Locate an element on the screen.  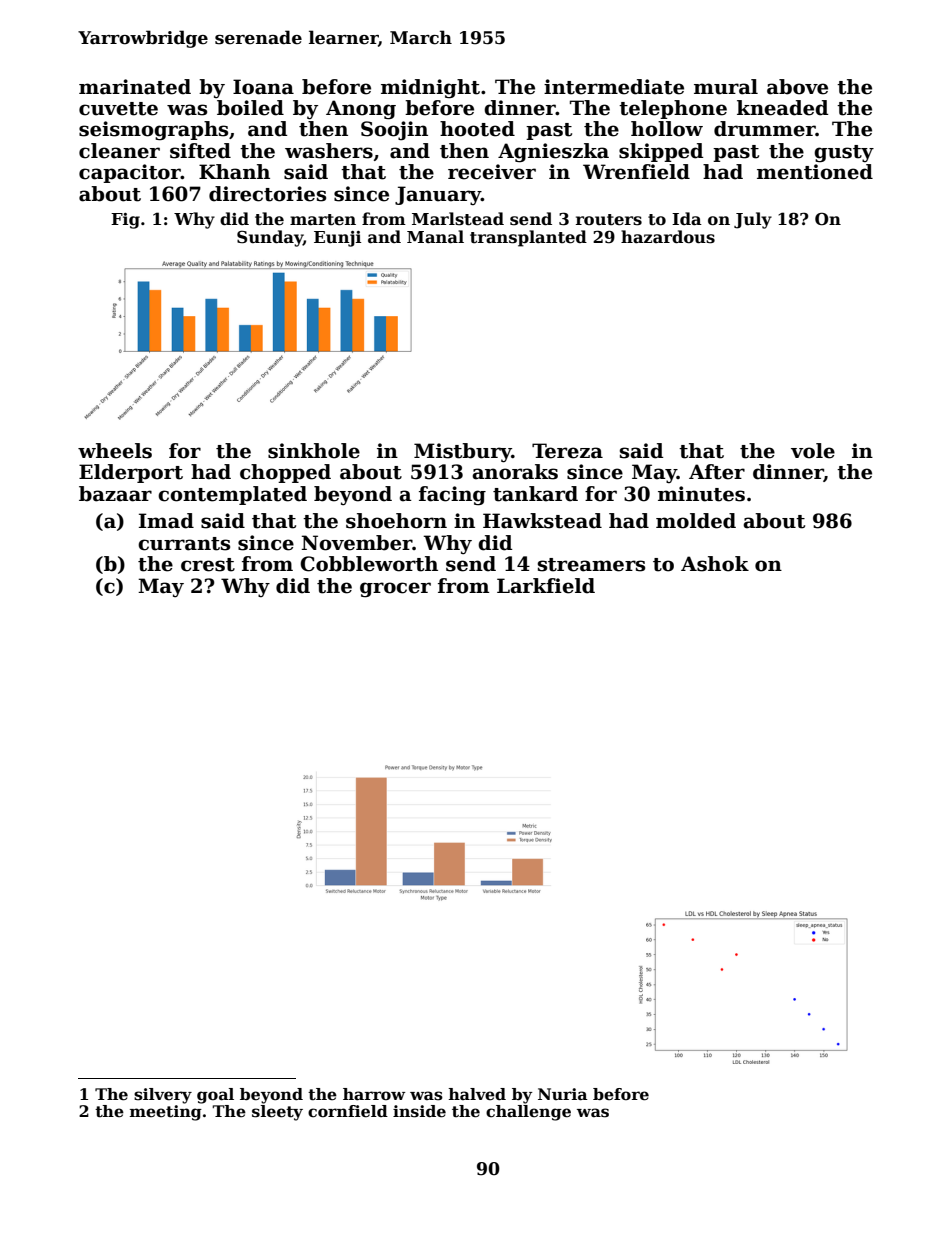
hazardous is located at coordinates (668, 237).
